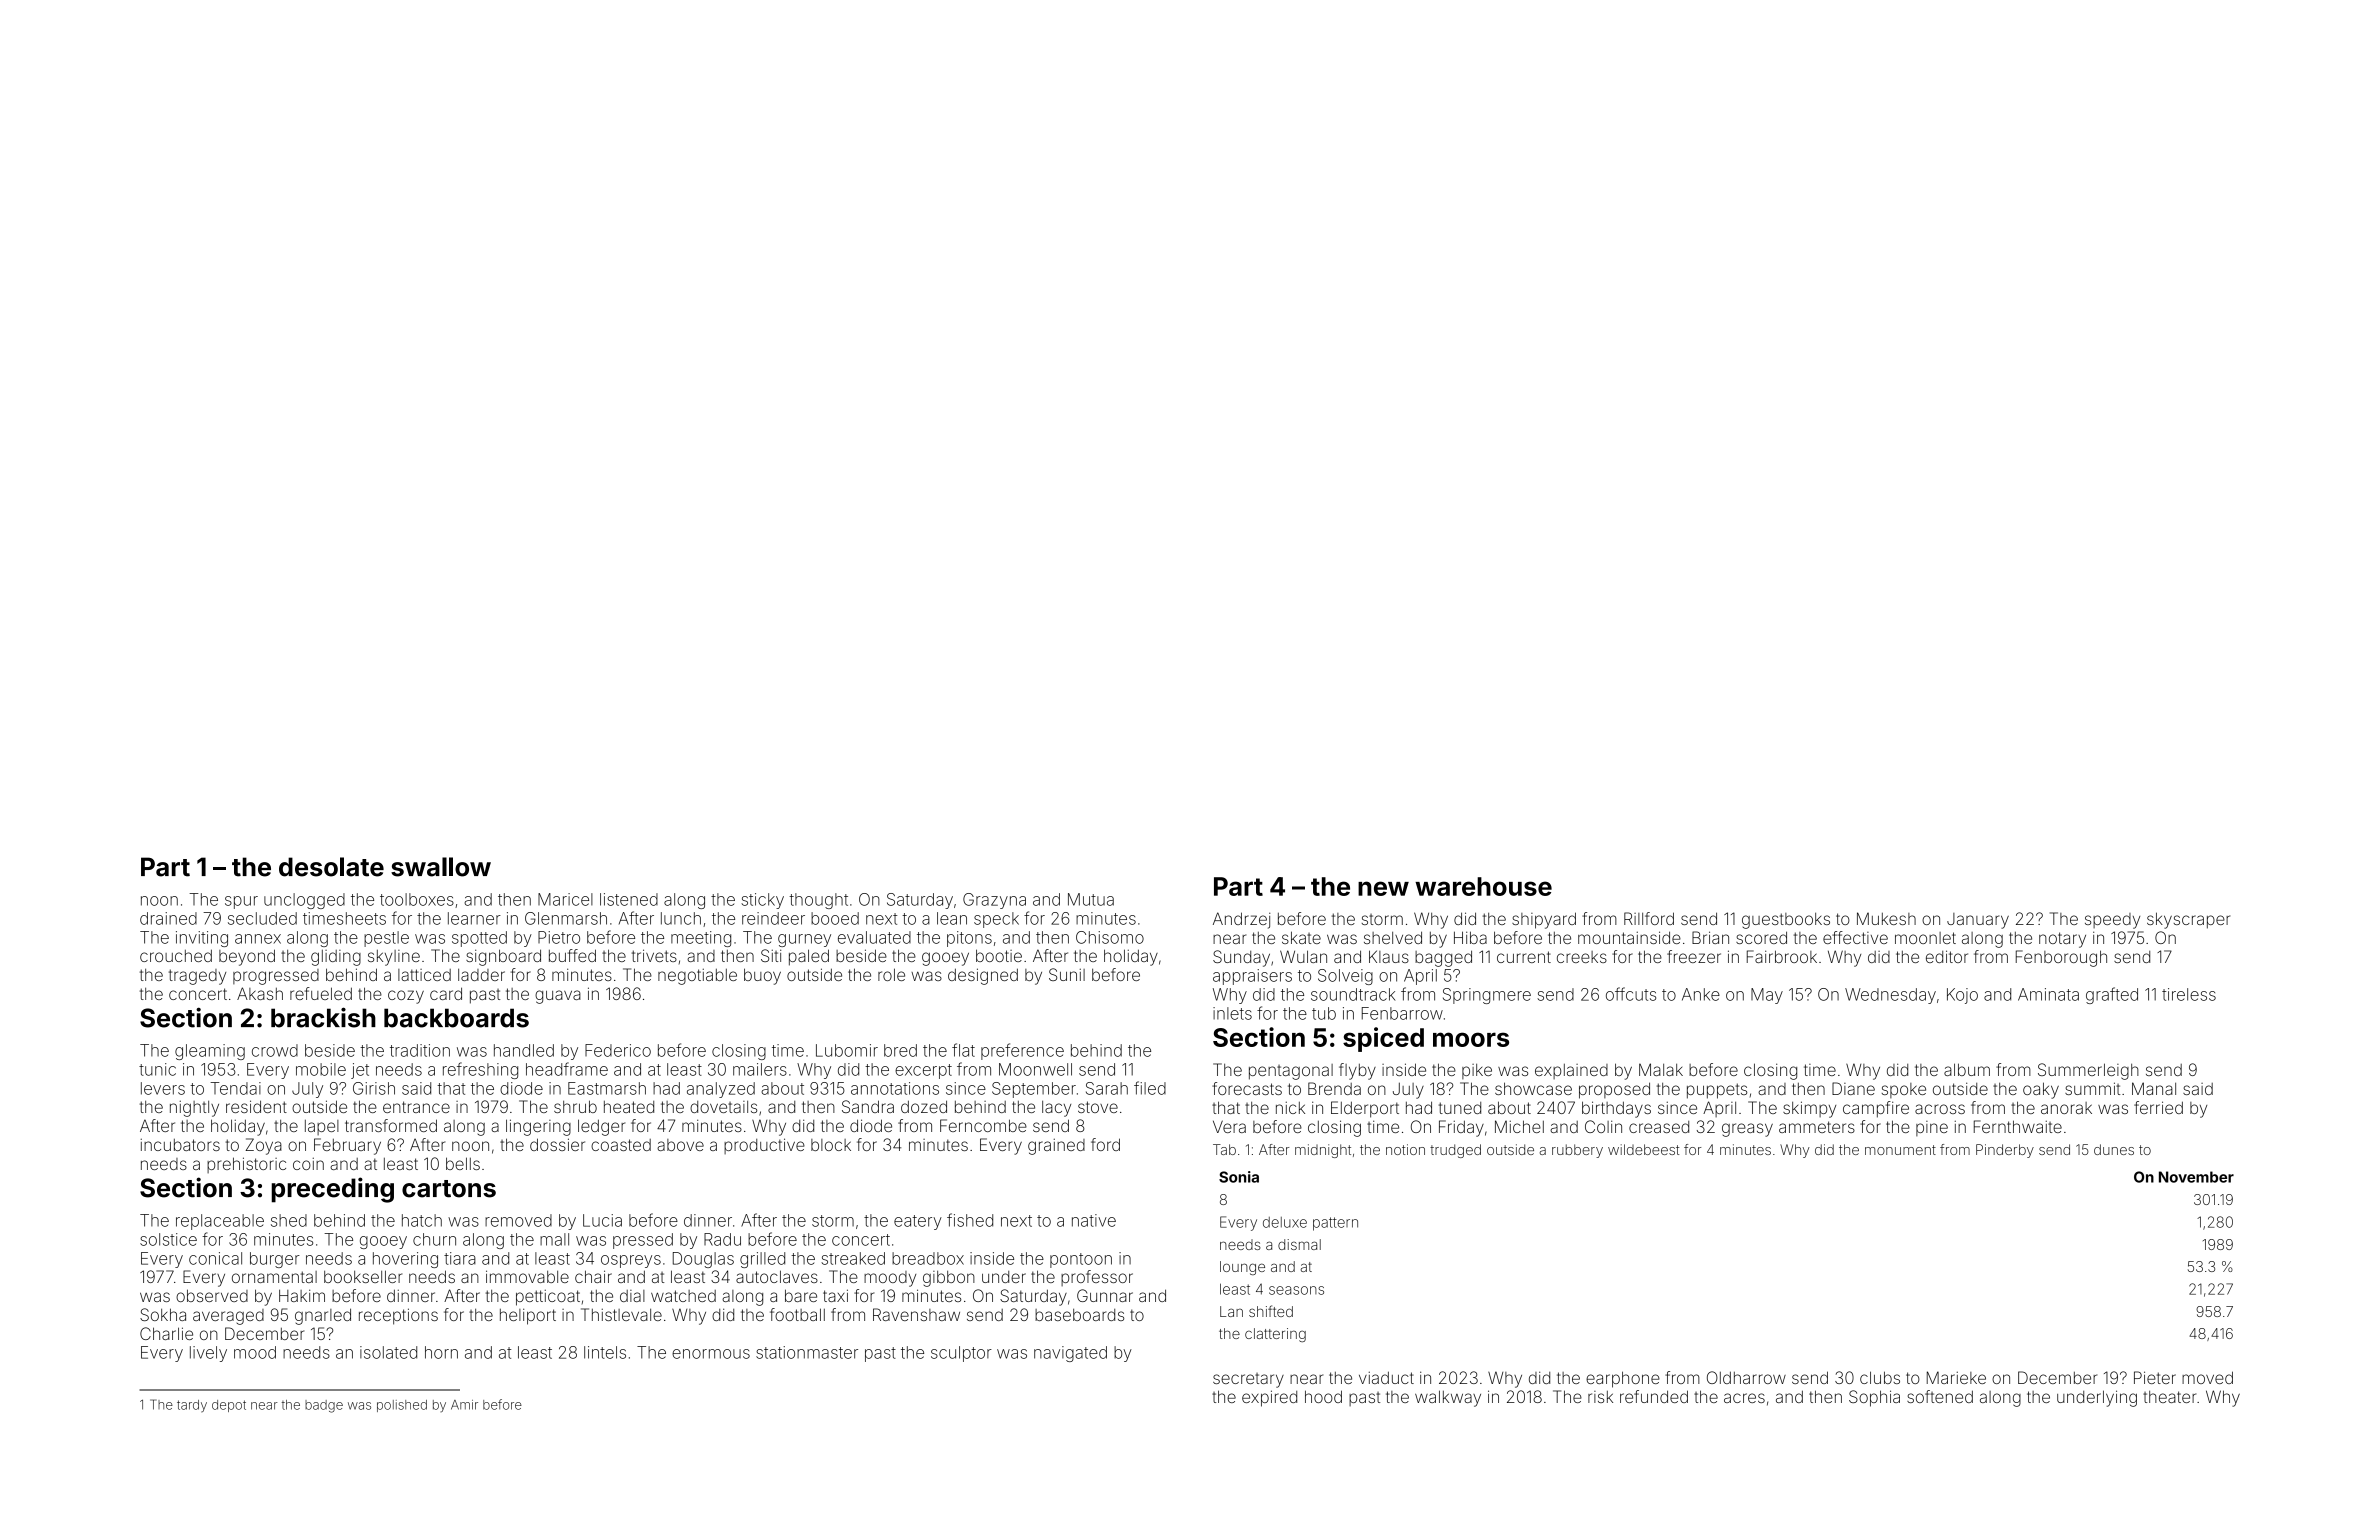 This page has width=2380, height=1540. Describe the element at coordinates (1067, 974) in the page. I see `Sunil` at that location.
